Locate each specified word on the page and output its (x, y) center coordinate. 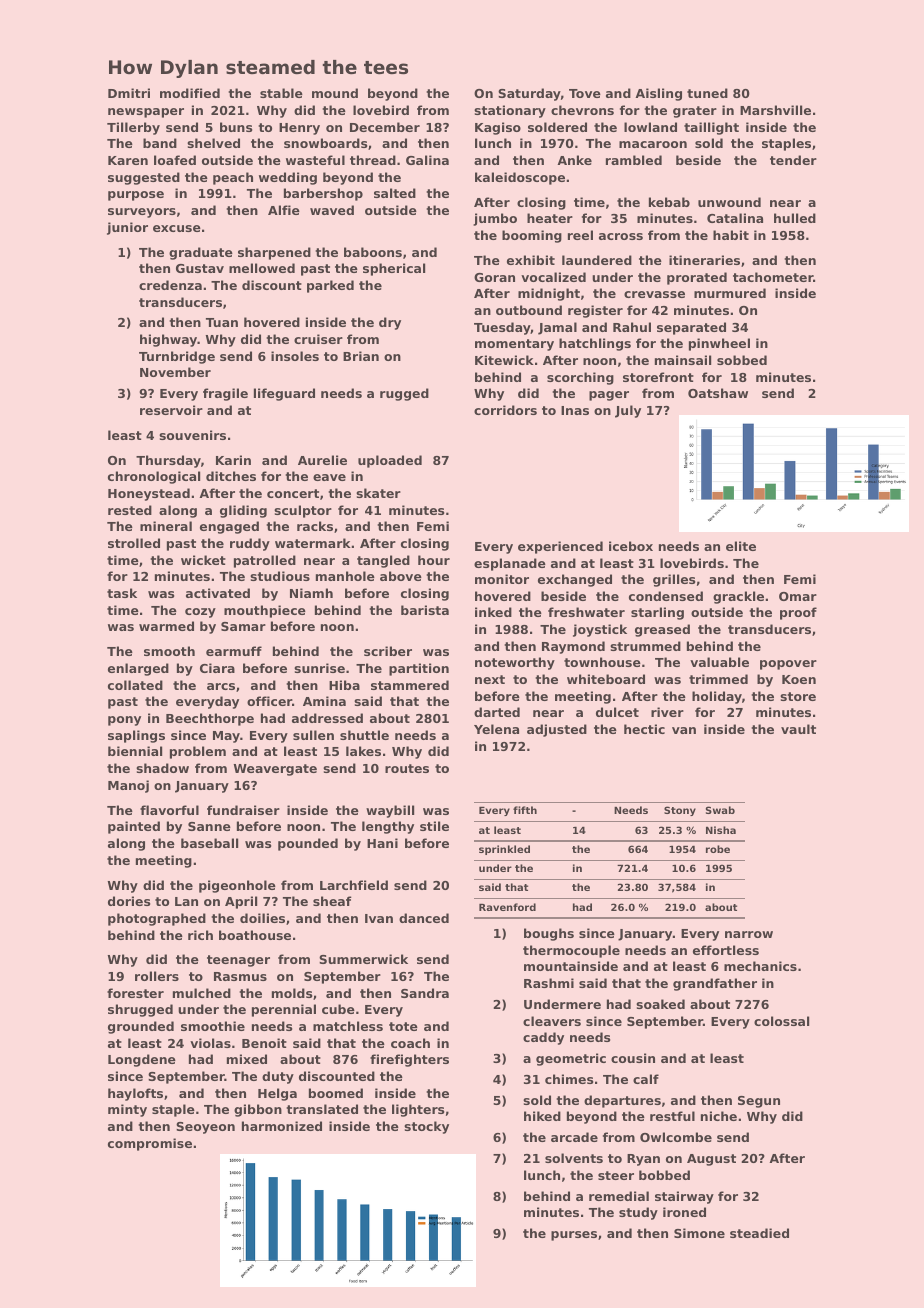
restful (672, 1116)
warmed (166, 626)
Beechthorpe (210, 719)
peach (233, 178)
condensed (666, 596)
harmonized (282, 1126)
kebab (669, 202)
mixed (247, 1059)
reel (580, 235)
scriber (388, 651)
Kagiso (498, 128)
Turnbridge (177, 357)
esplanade (510, 564)
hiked (542, 1116)
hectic (644, 729)
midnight (549, 294)
